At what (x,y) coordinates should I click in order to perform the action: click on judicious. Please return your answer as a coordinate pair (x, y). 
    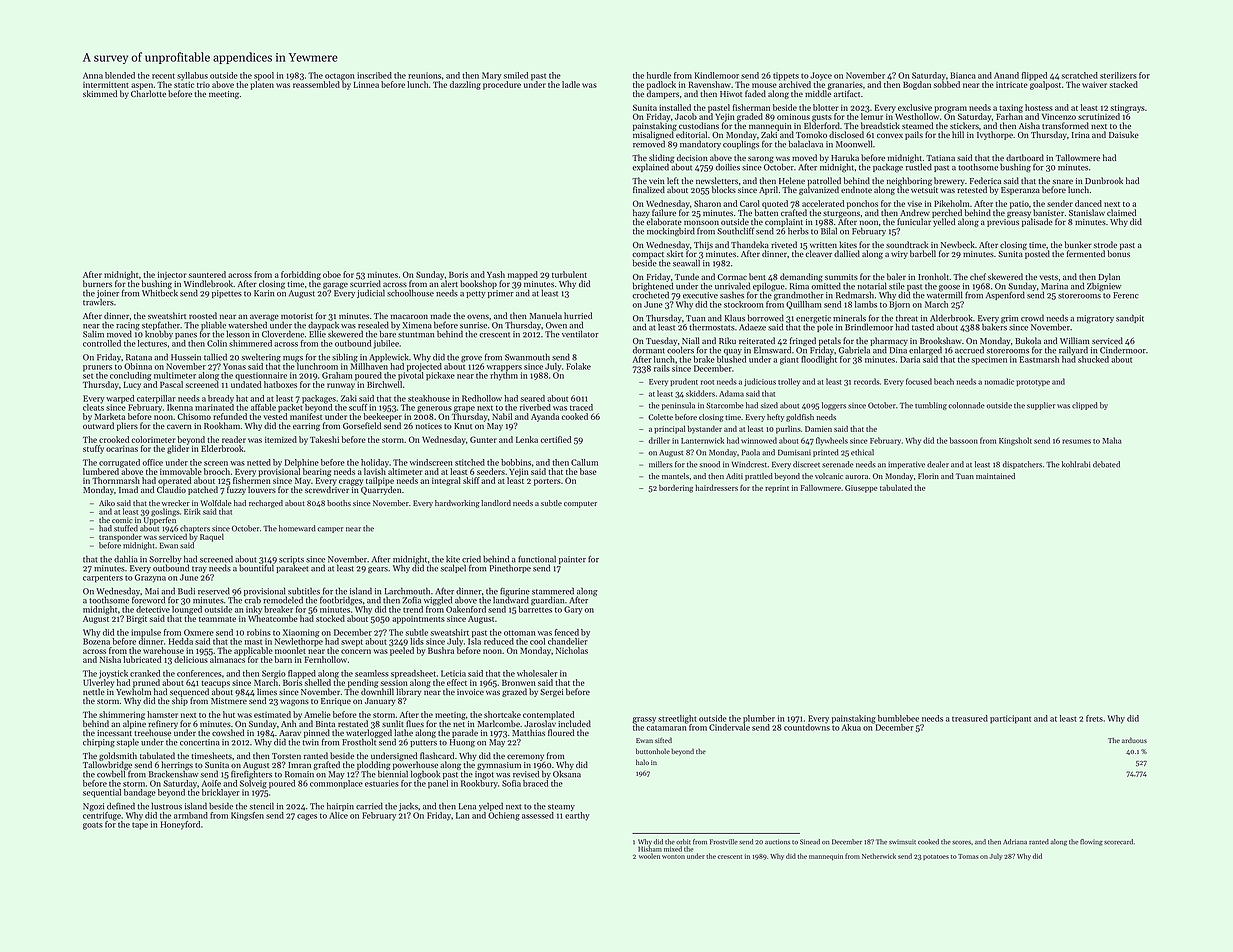
    Looking at the image, I should click on (760, 382).
